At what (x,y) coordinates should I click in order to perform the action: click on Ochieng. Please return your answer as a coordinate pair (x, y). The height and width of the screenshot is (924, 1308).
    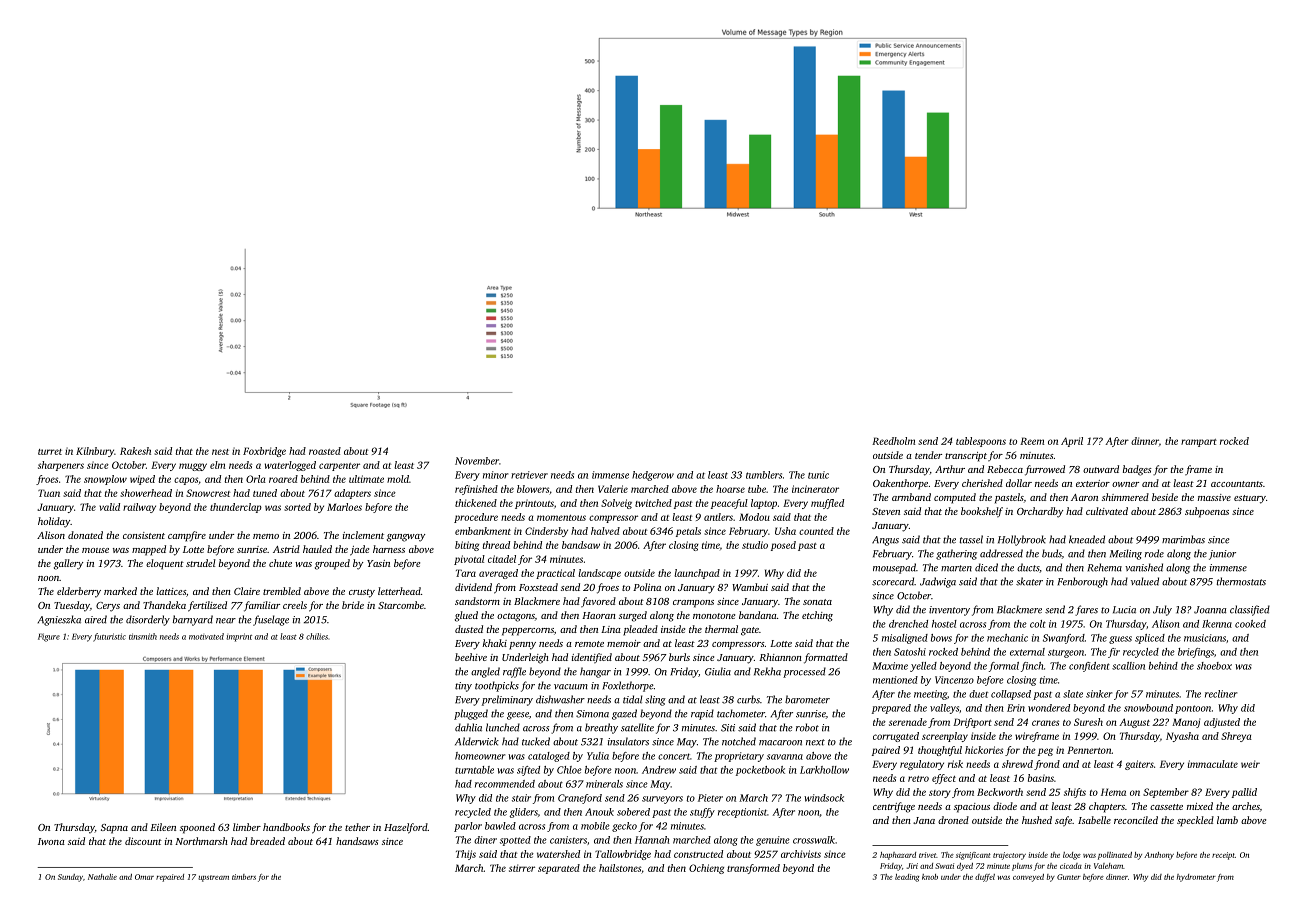
    Looking at the image, I should click on (706, 869).
